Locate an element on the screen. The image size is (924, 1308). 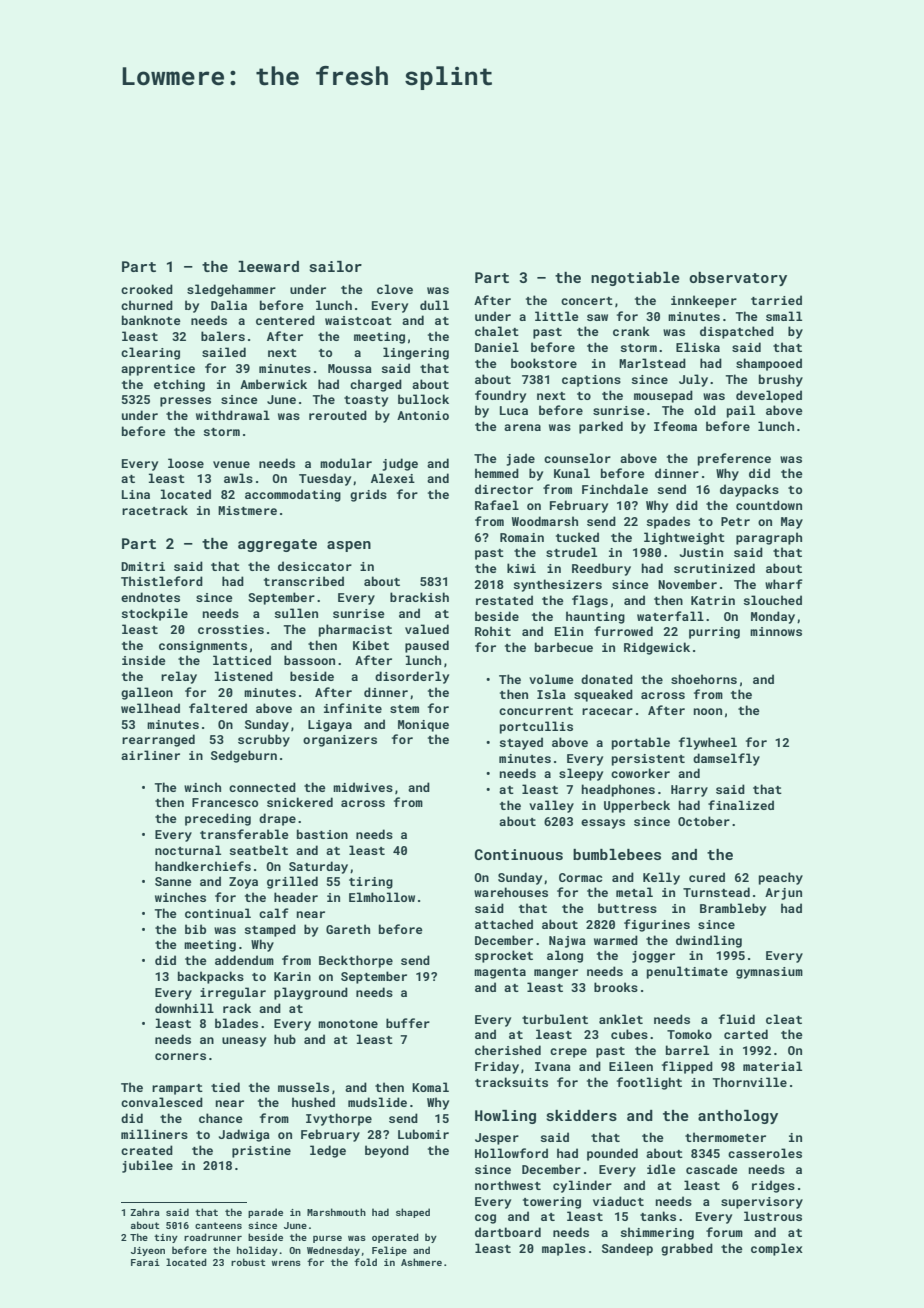
cleat is located at coordinates (784, 1019).
